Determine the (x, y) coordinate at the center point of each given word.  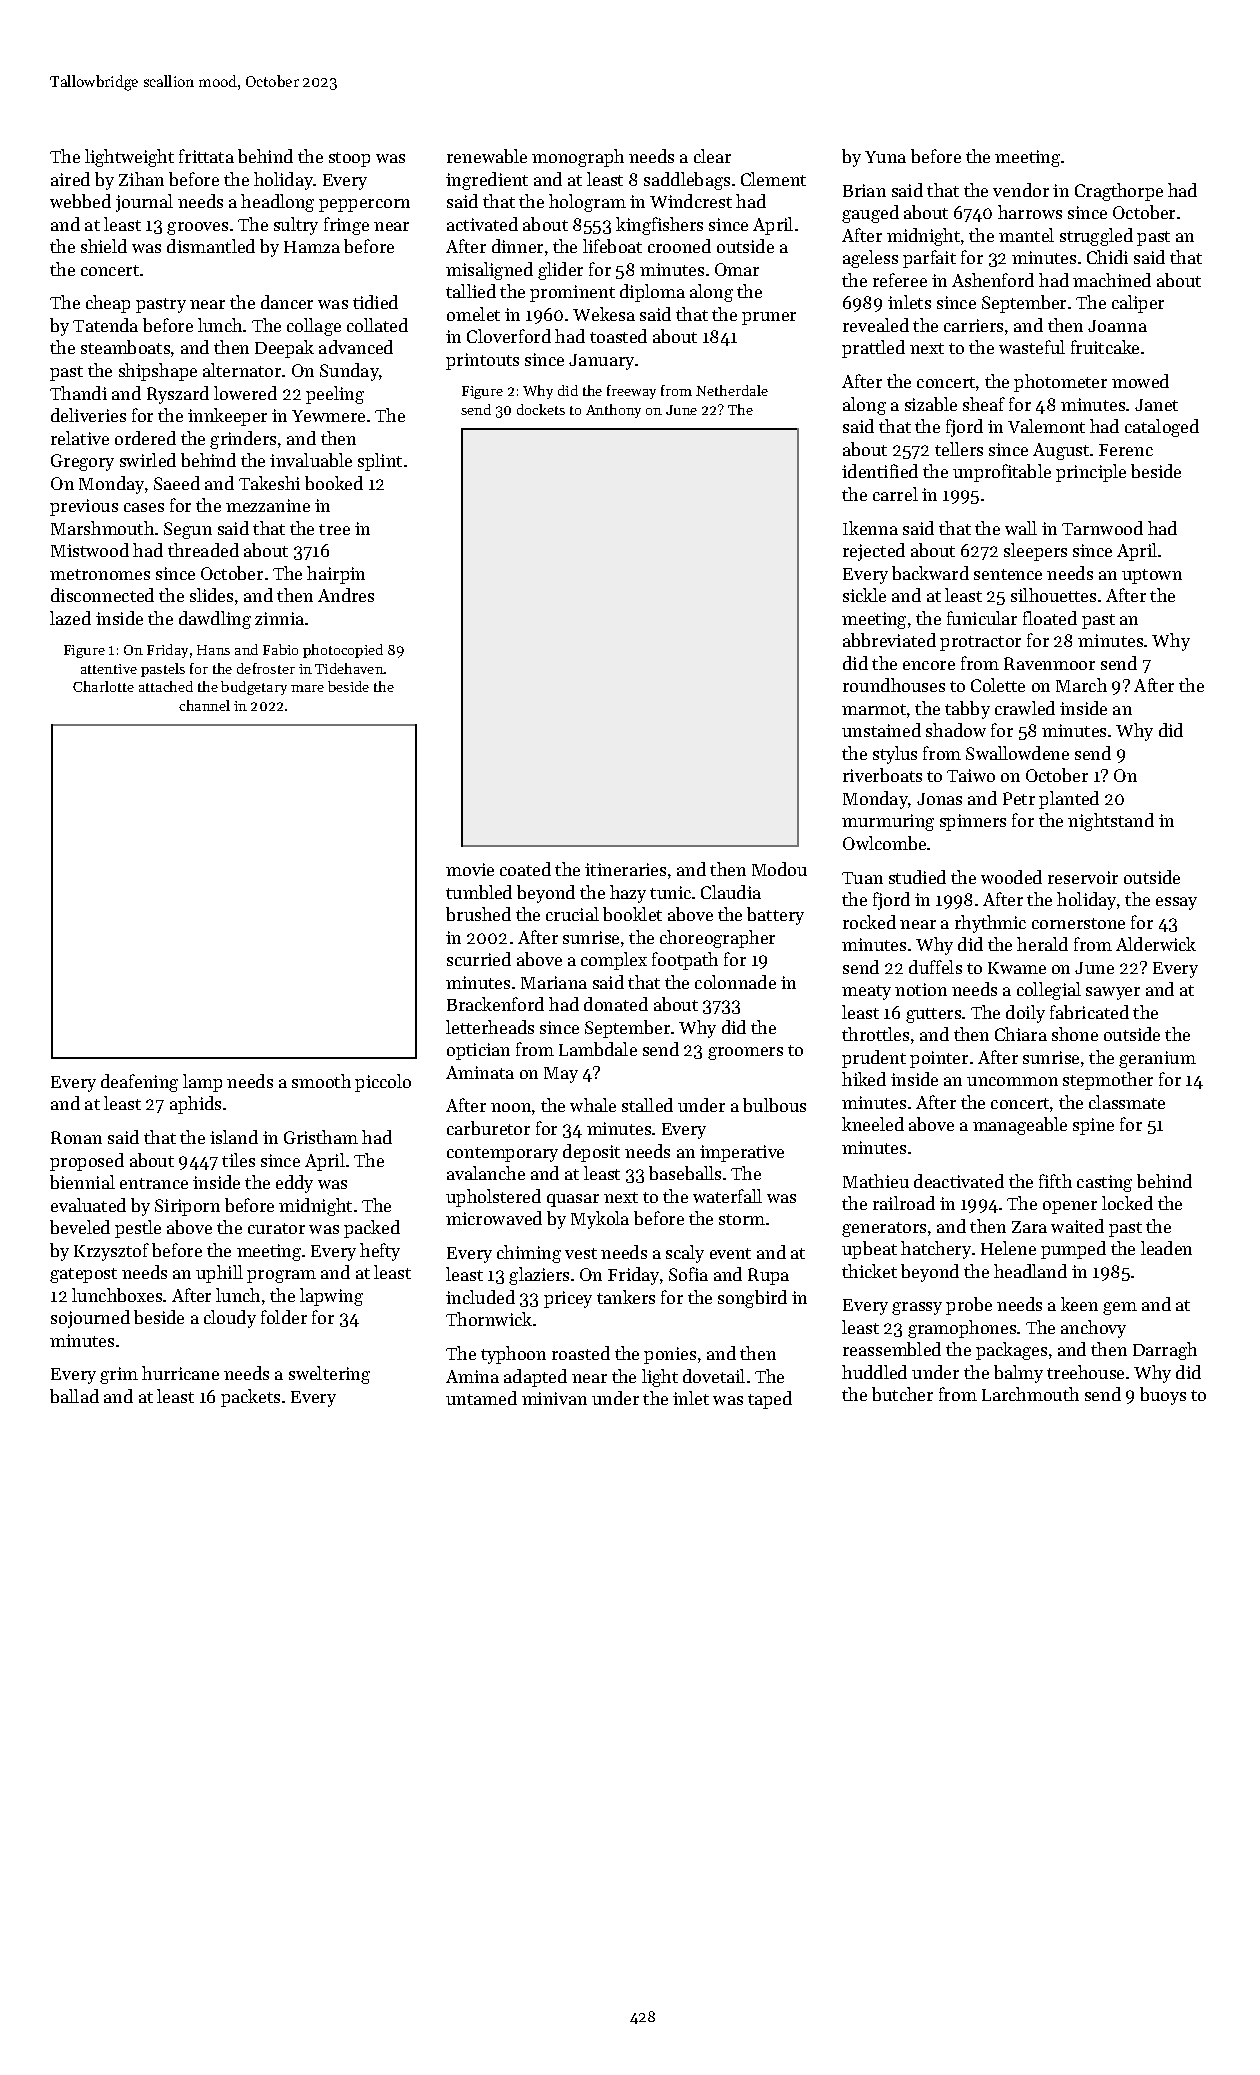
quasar (573, 1200)
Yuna (885, 157)
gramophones (962, 1329)
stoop (349, 159)
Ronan (76, 1137)
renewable (487, 156)
